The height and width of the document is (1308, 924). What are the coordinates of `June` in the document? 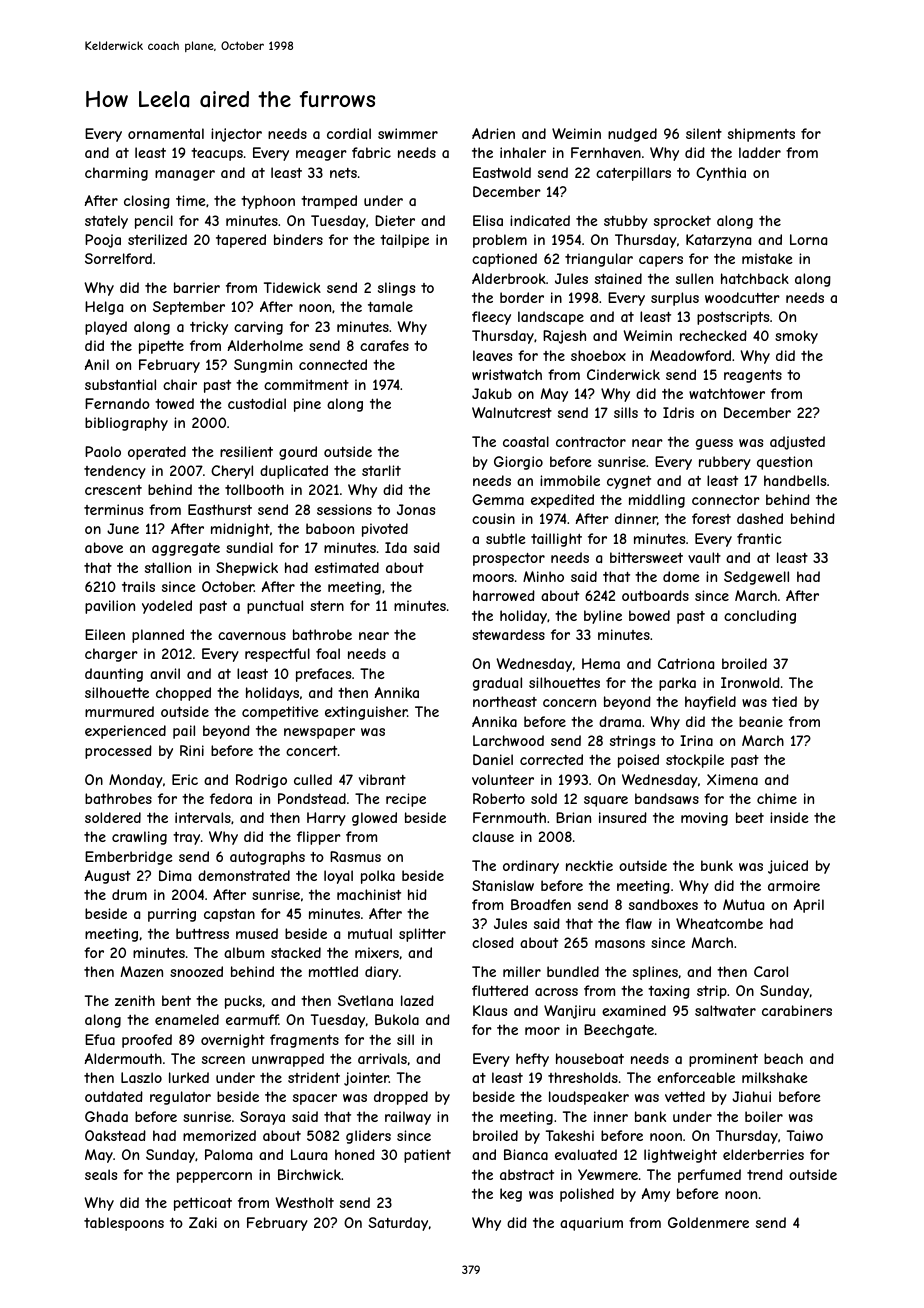 It's located at (123, 528).
